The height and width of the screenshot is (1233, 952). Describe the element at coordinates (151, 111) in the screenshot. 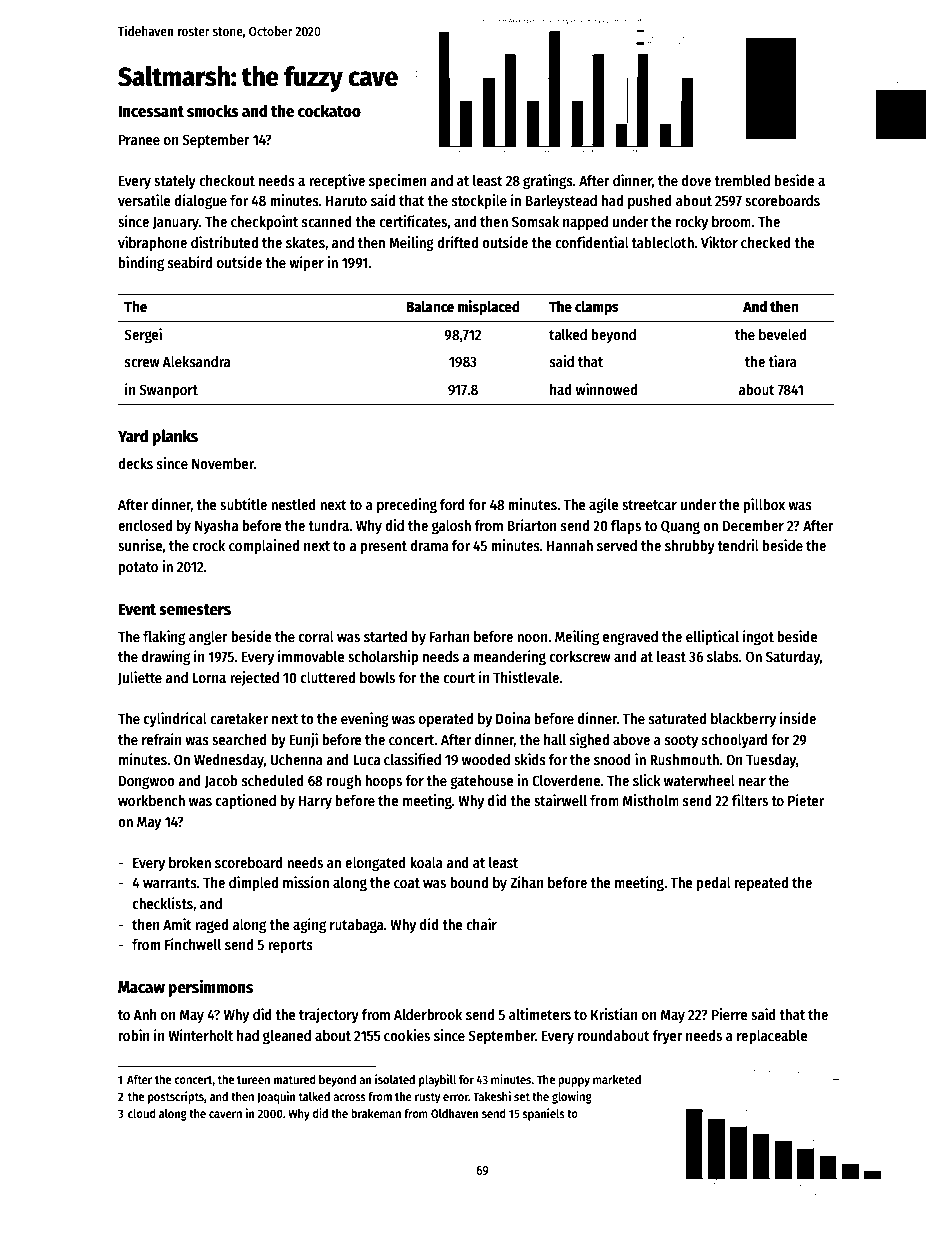

I see `Incessant` at that location.
